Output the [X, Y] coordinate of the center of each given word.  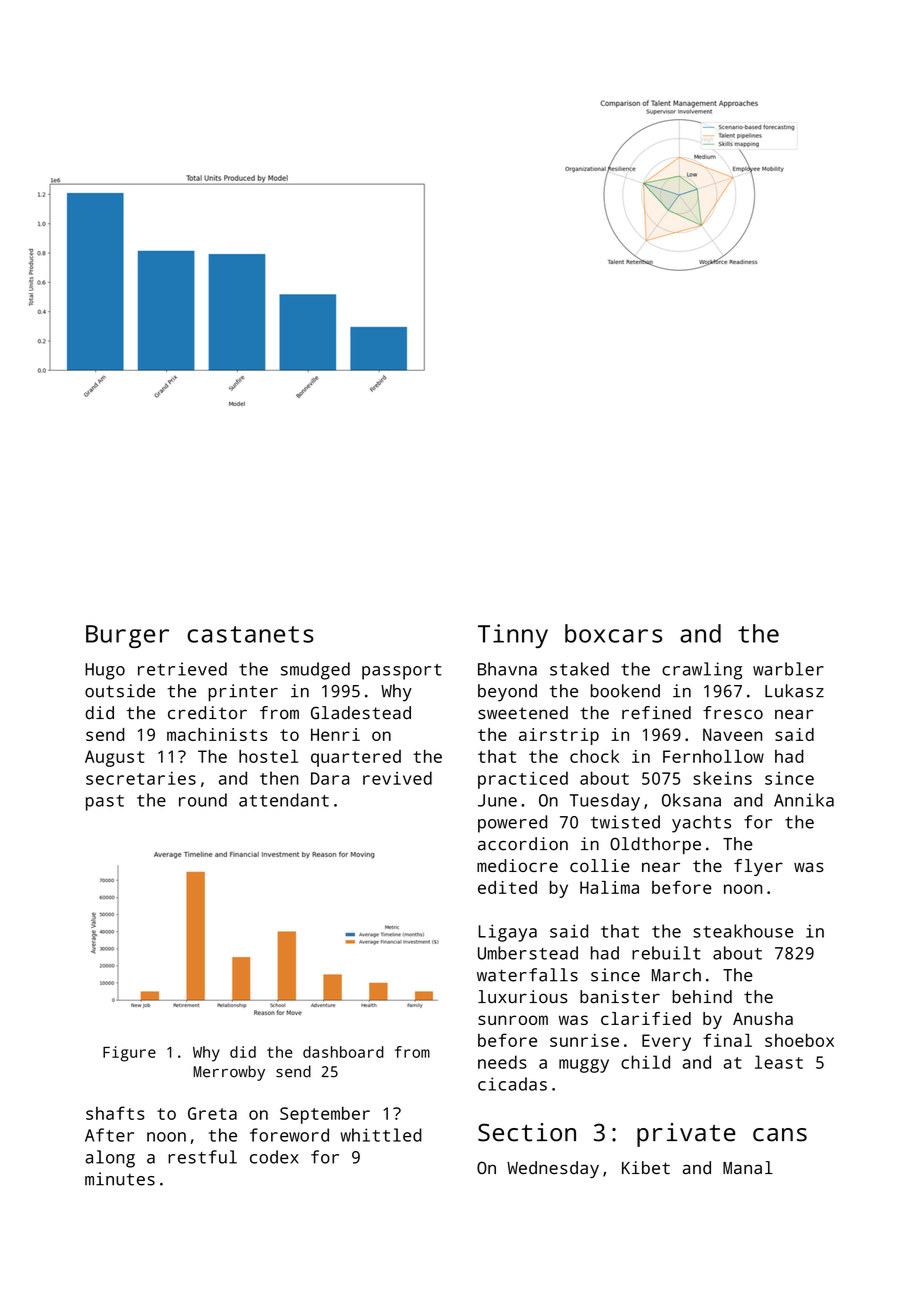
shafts [115, 1113]
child [645, 1062]
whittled [381, 1135]
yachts [701, 824]
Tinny [513, 636]
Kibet [646, 1168]
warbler [788, 669]
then [279, 778]
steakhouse [743, 931]
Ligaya [507, 933]
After [109, 1135]
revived [397, 778]
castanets [250, 634]
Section [527, 1132]
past [105, 803]
